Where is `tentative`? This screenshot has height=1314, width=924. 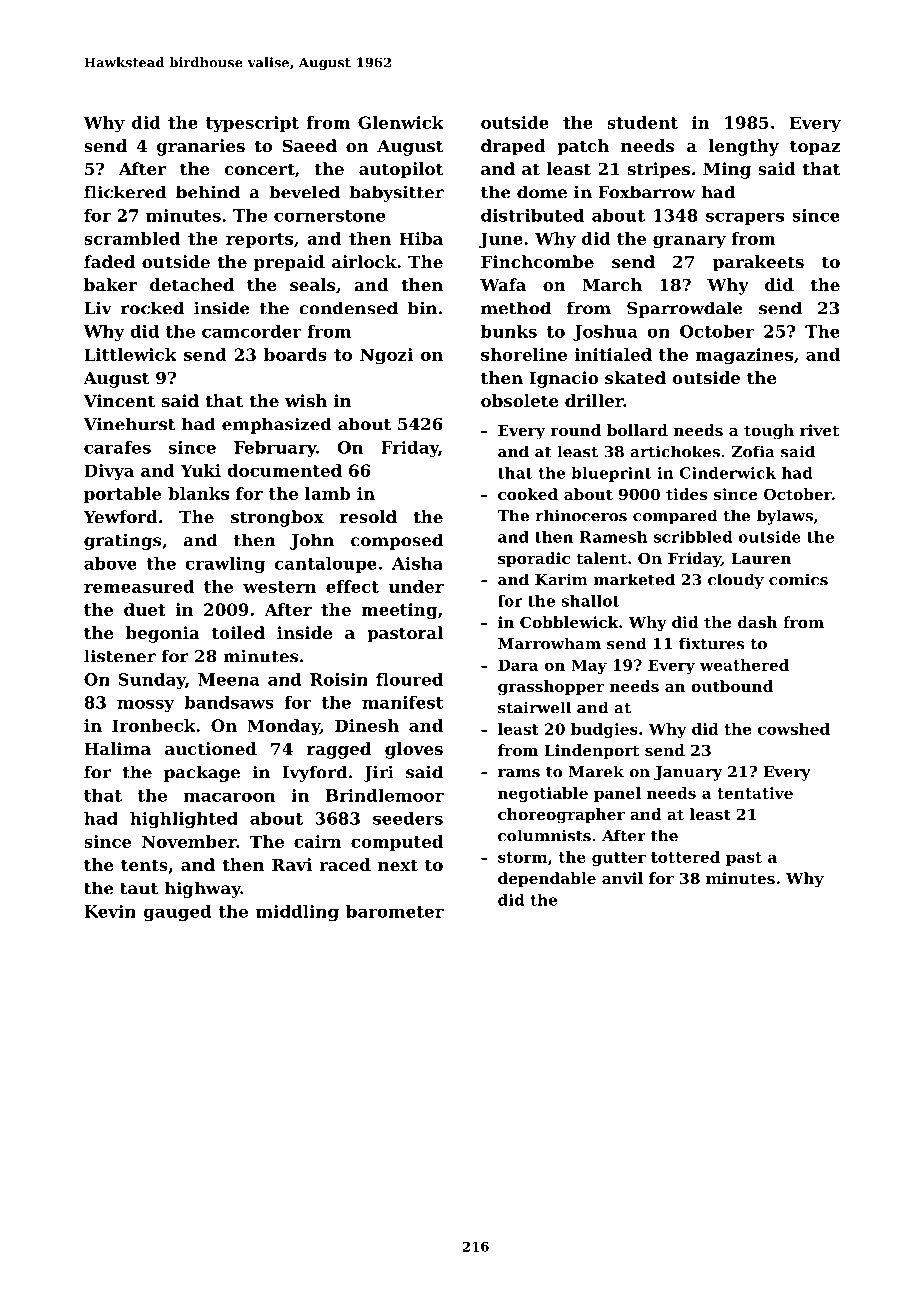 tentative is located at coordinates (755, 793).
